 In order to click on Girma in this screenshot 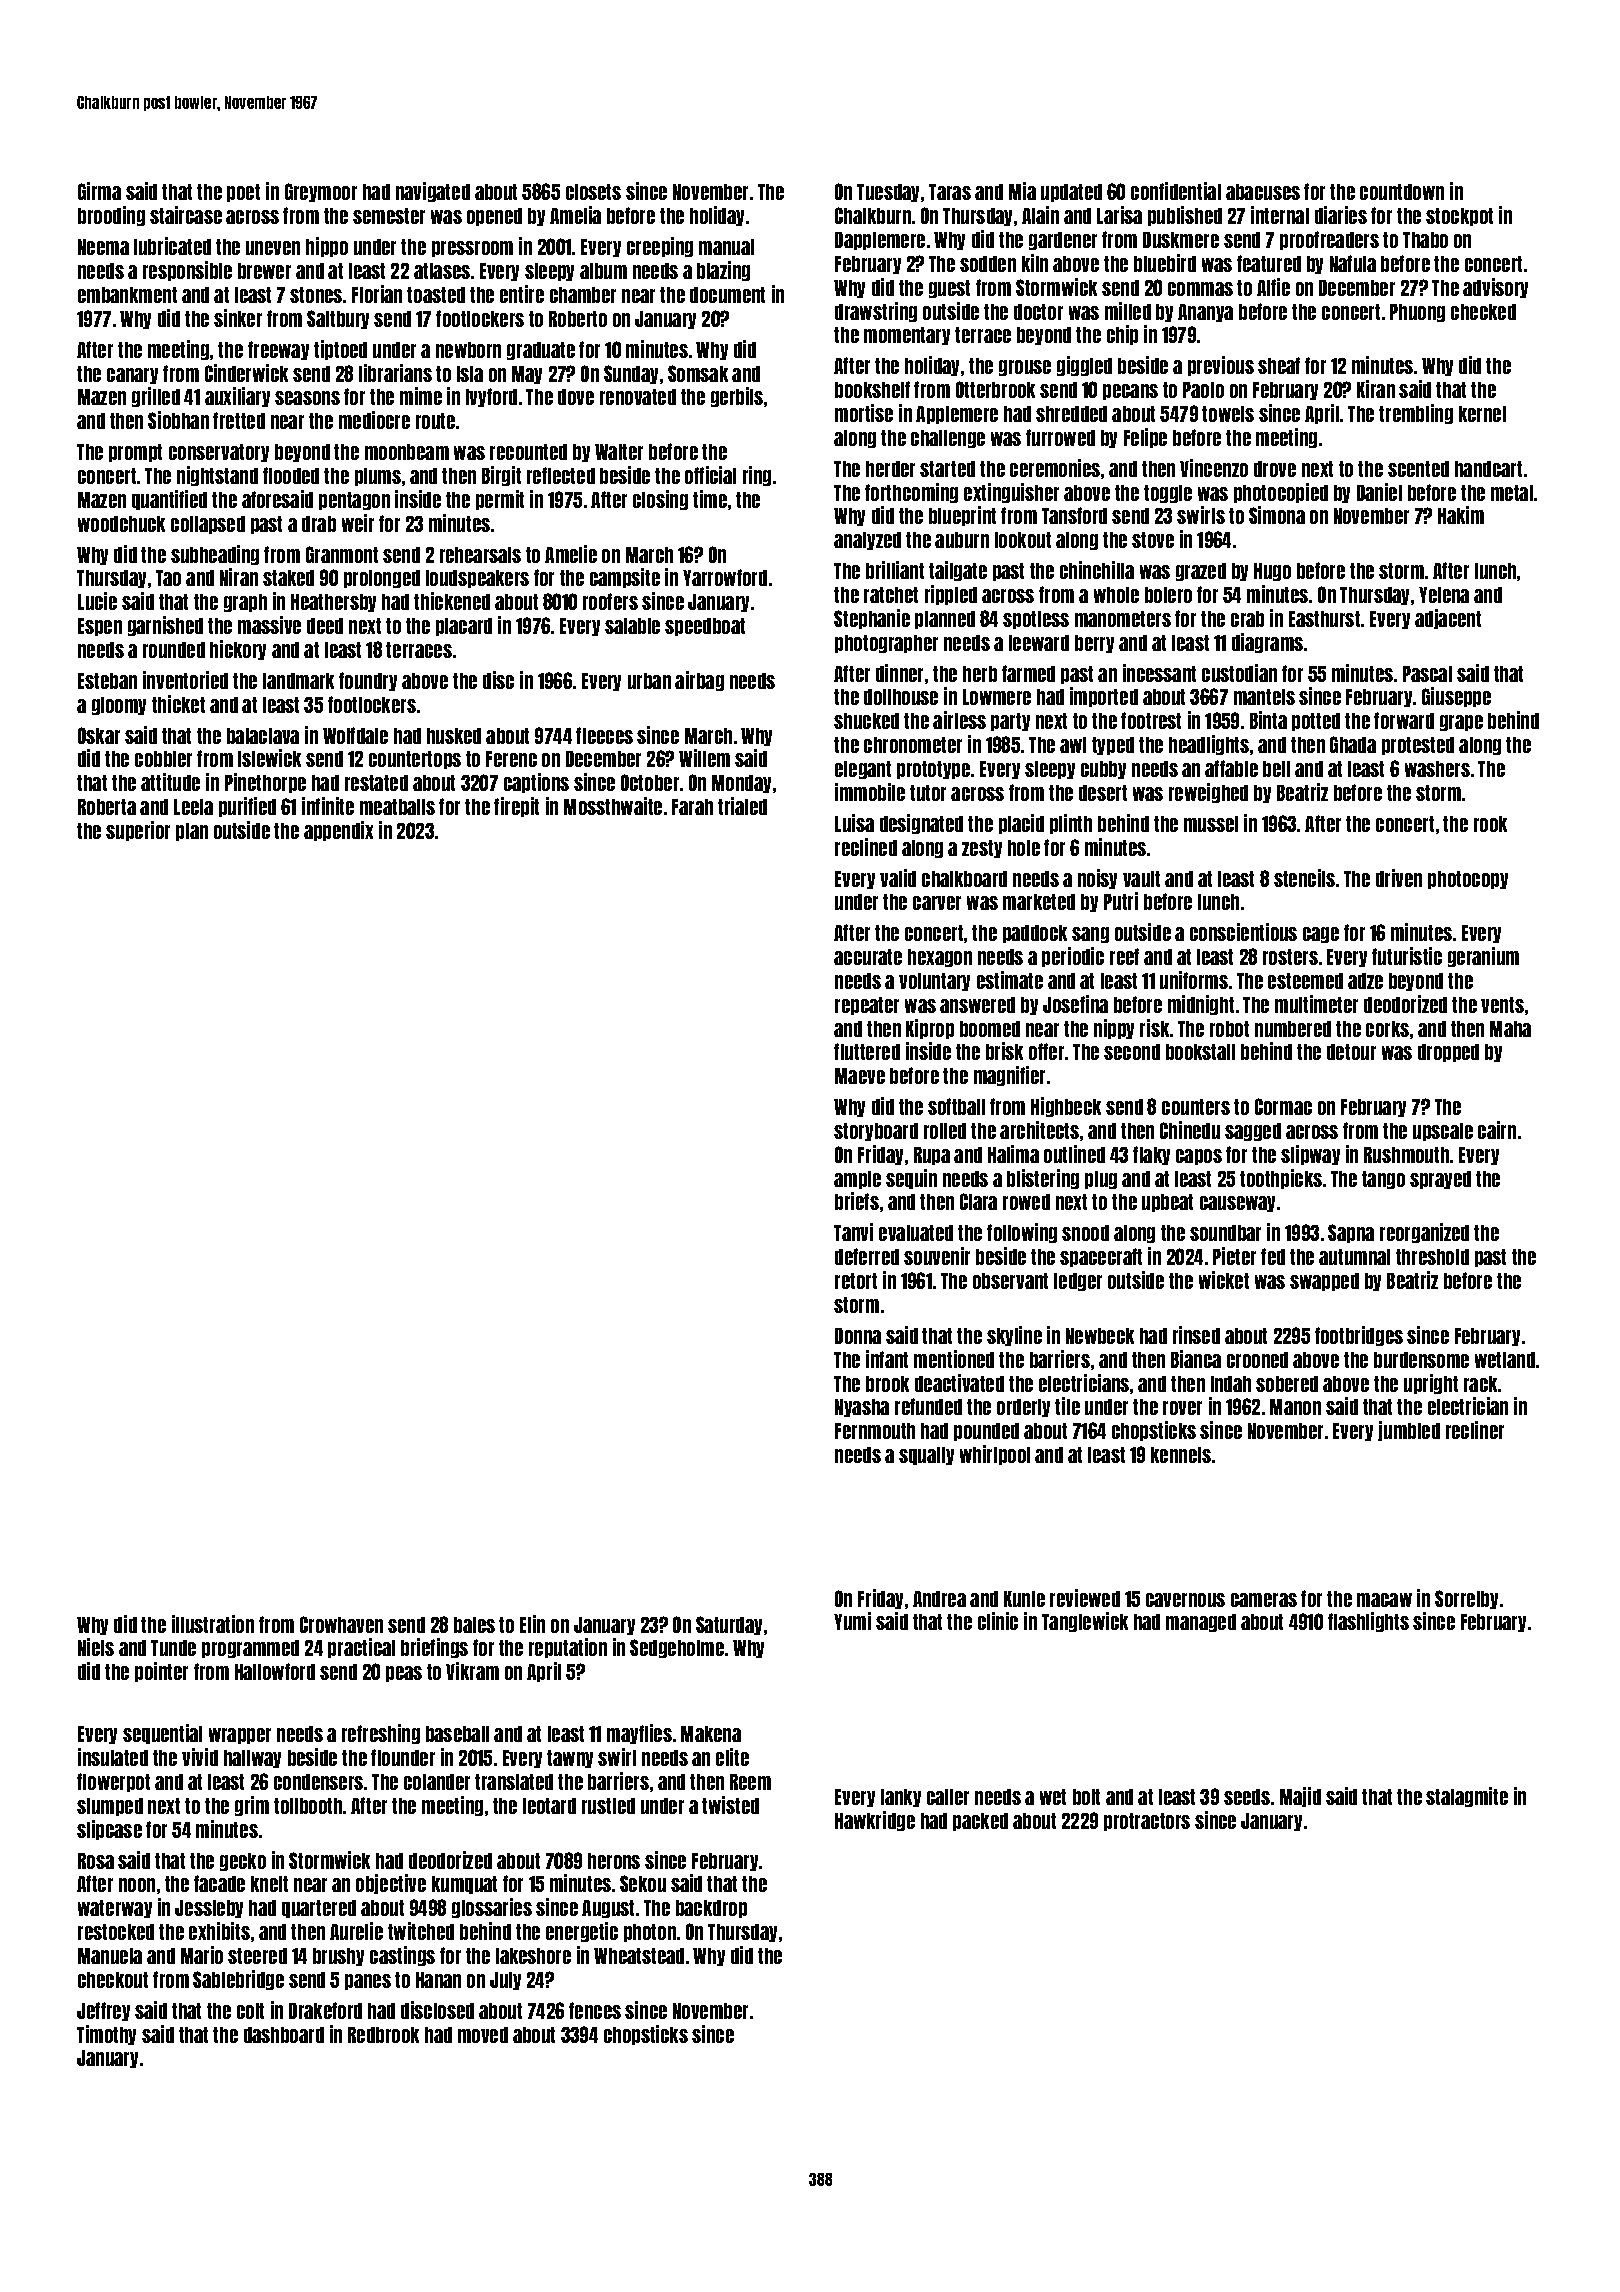, I will do `click(99, 191)`.
